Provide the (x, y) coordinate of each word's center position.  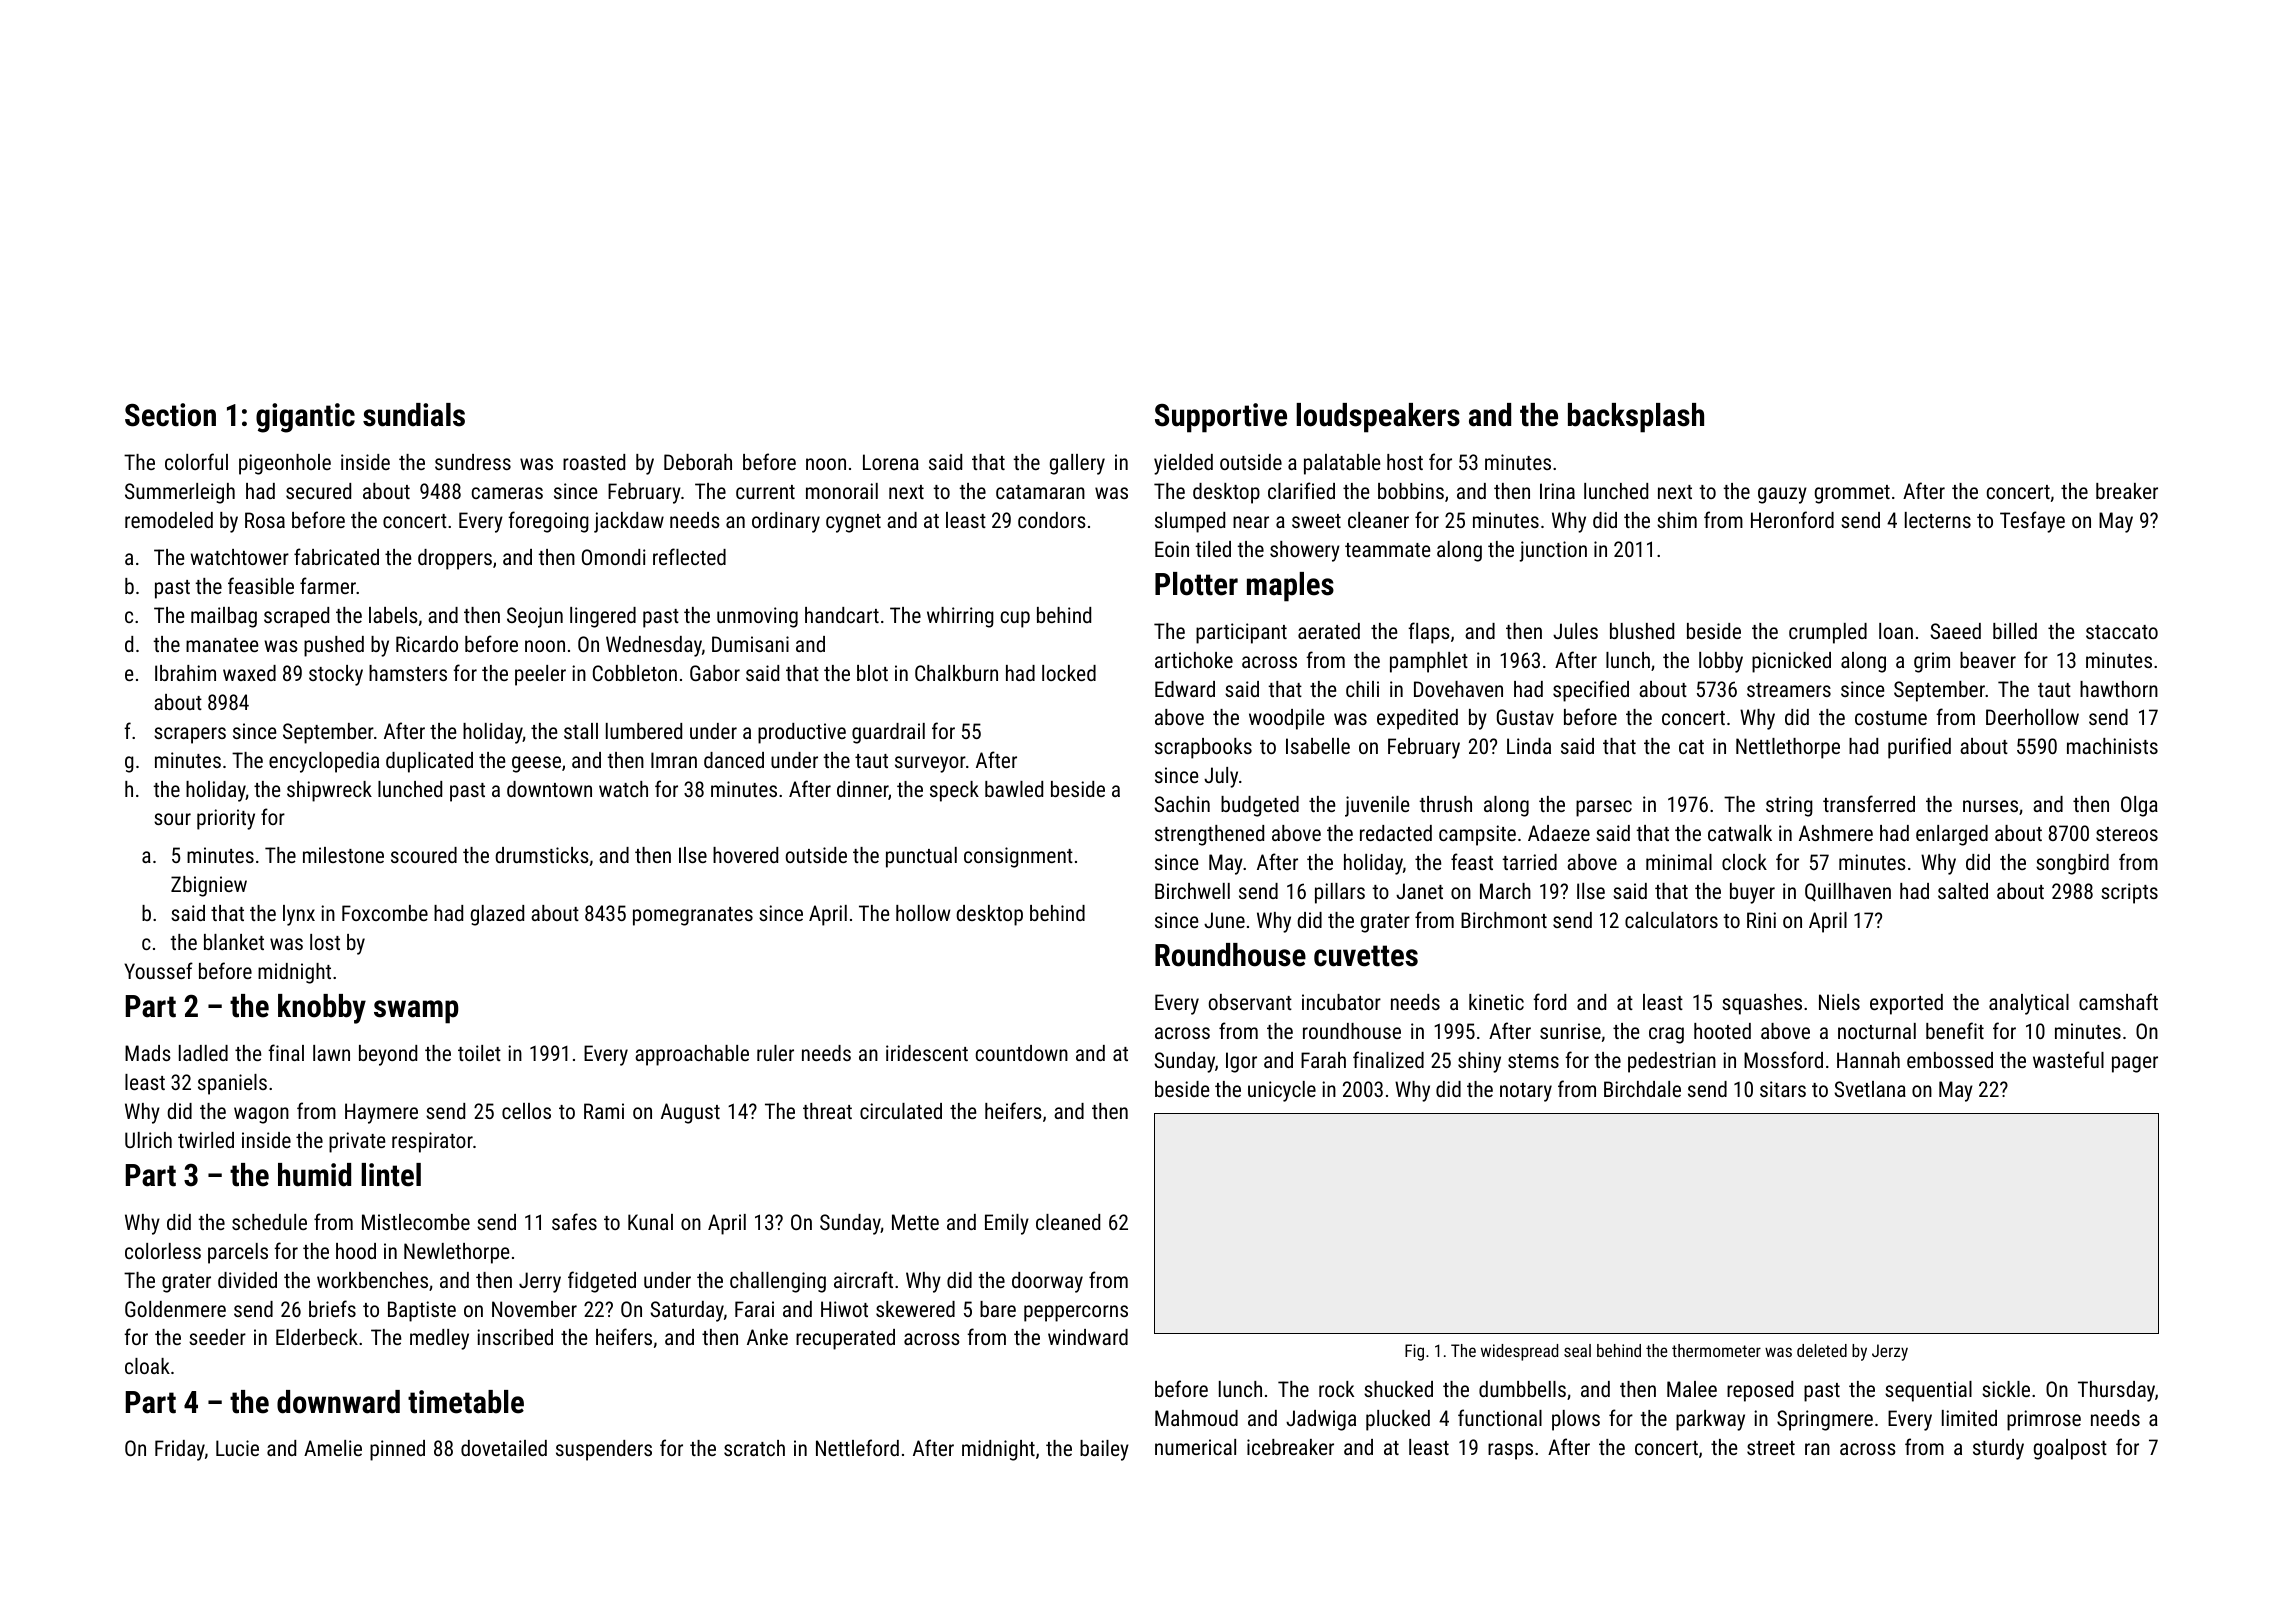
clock (1744, 862)
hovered (745, 855)
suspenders (604, 1450)
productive (802, 733)
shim (1677, 520)
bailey (1104, 1450)
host (1405, 462)
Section (170, 415)
